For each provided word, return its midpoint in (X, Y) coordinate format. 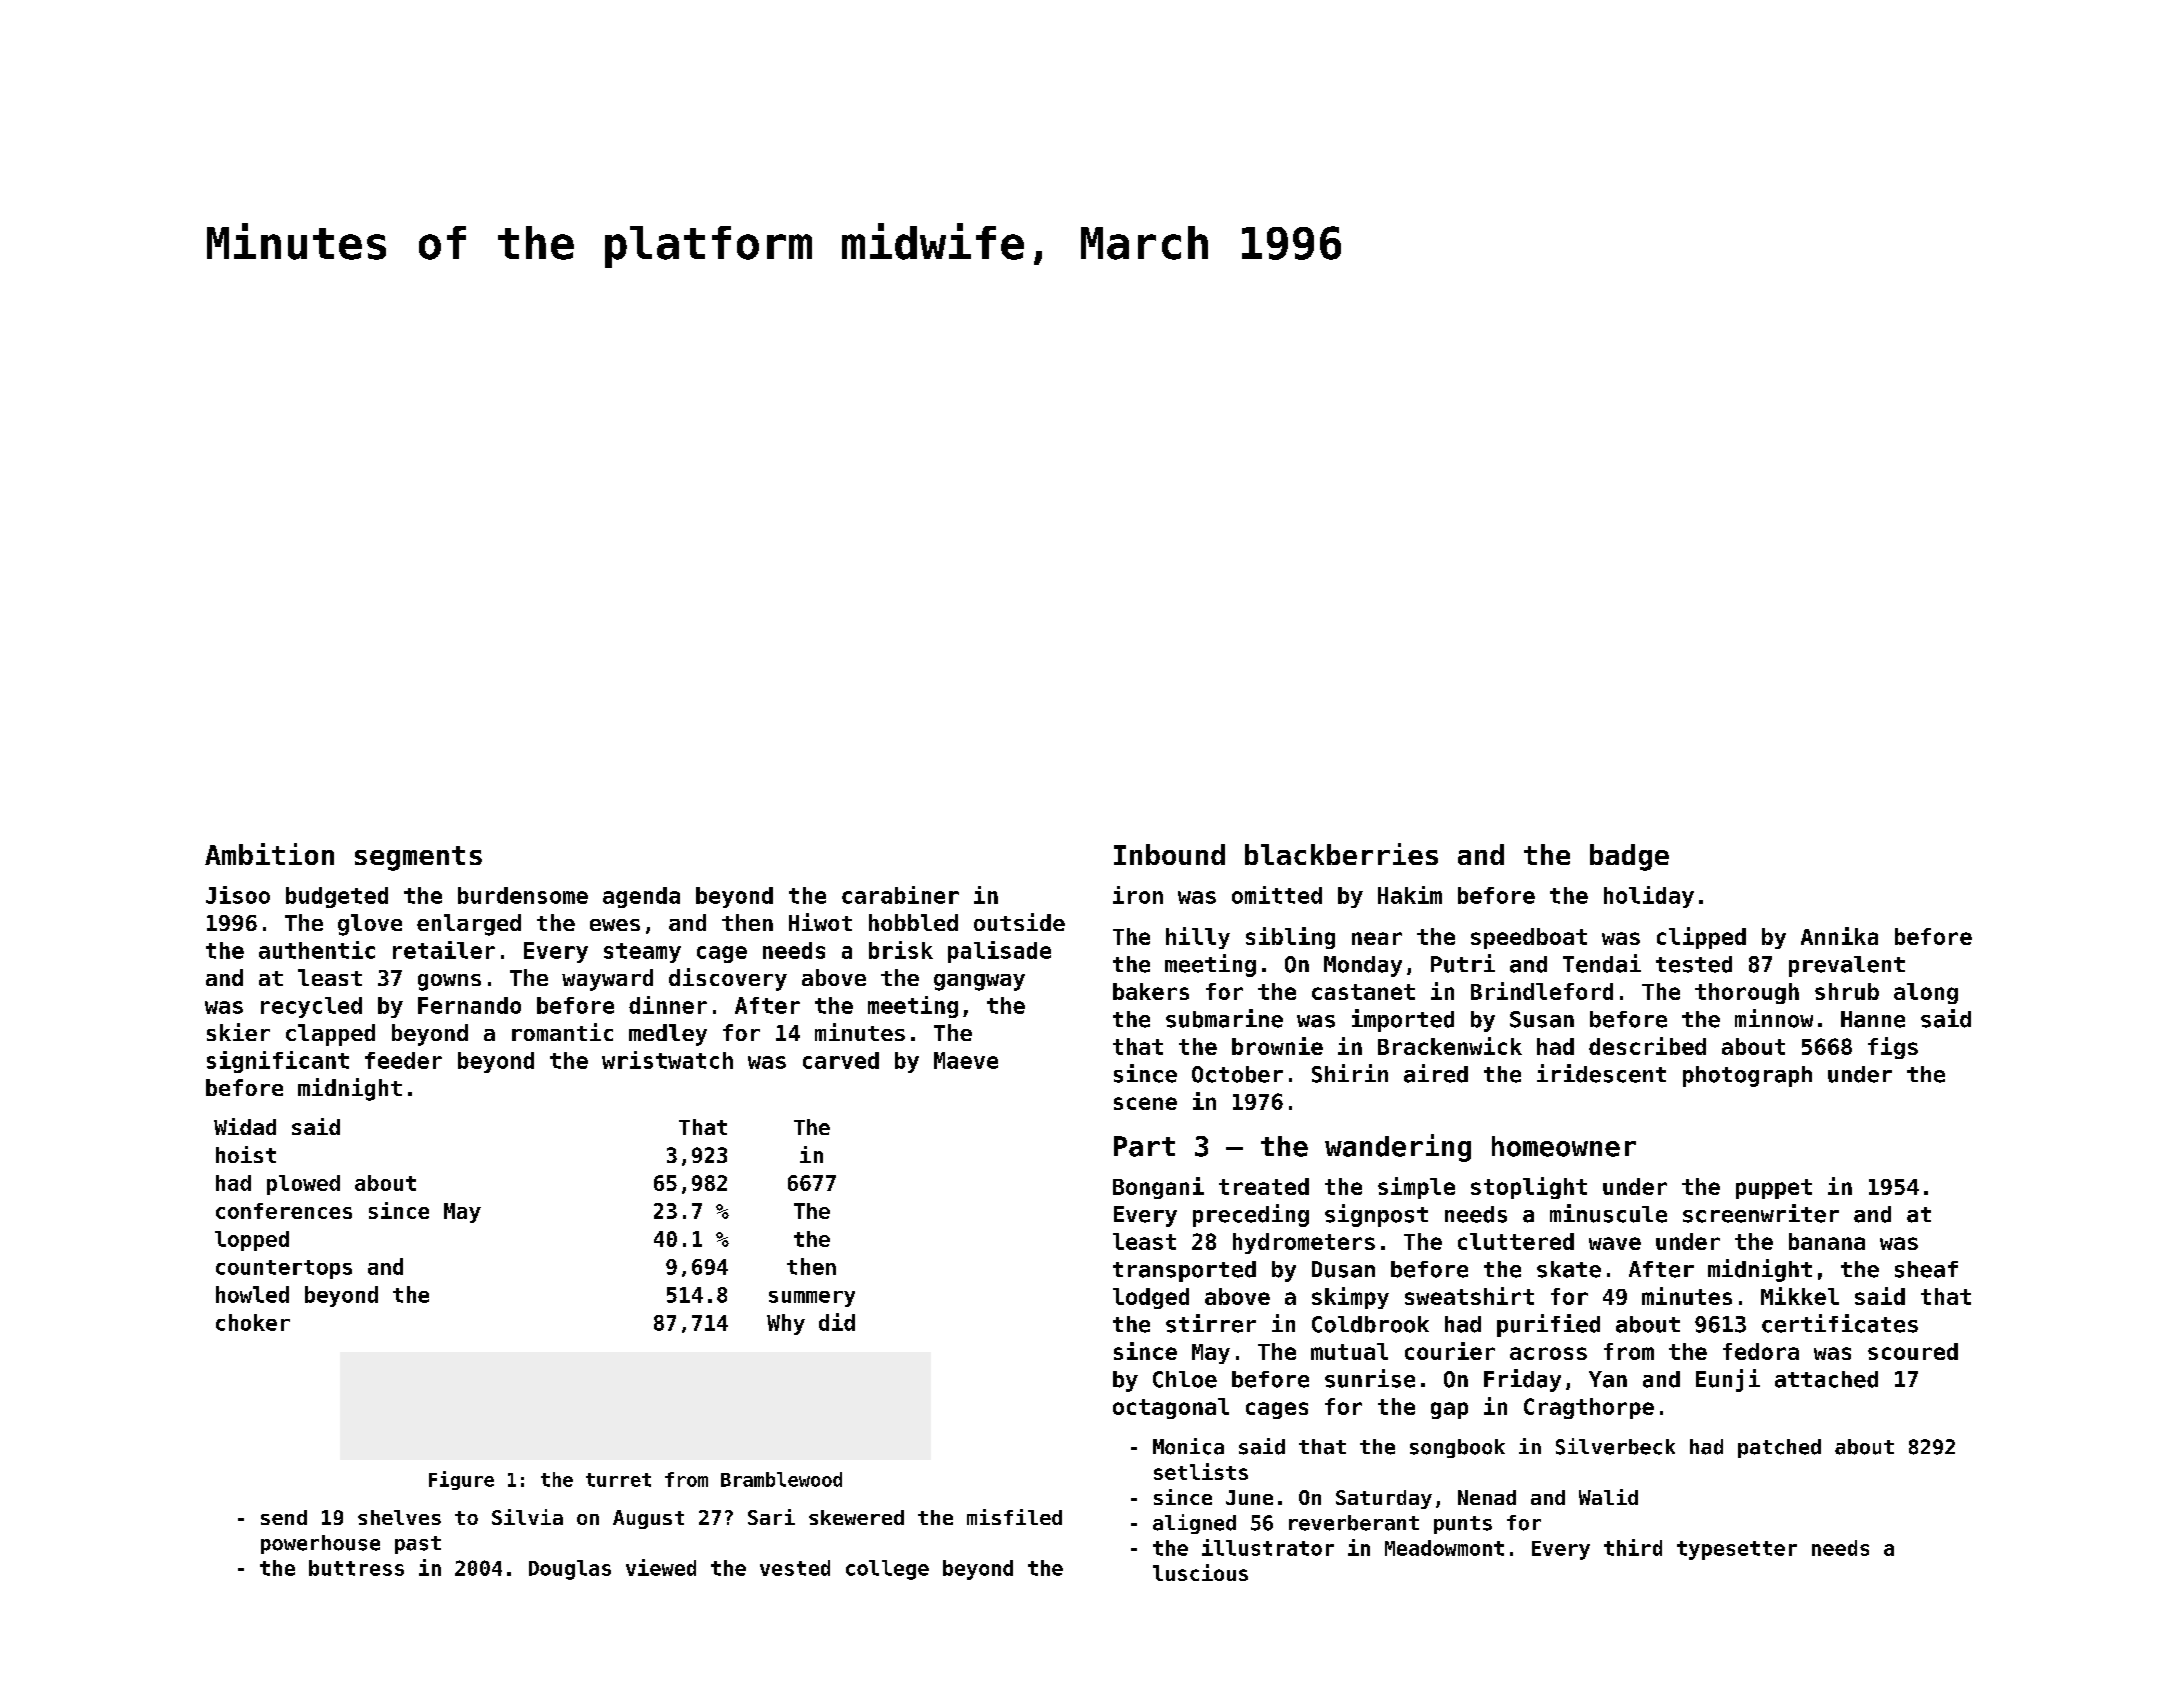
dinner (668, 1005)
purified (1548, 1325)
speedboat (1529, 938)
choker (253, 1322)
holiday (1649, 897)
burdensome (523, 895)
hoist (246, 1154)
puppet (1774, 1189)
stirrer (1211, 1323)
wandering (1398, 1148)
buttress (356, 1568)
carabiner (900, 895)
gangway (979, 982)
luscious (1200, 1572)
